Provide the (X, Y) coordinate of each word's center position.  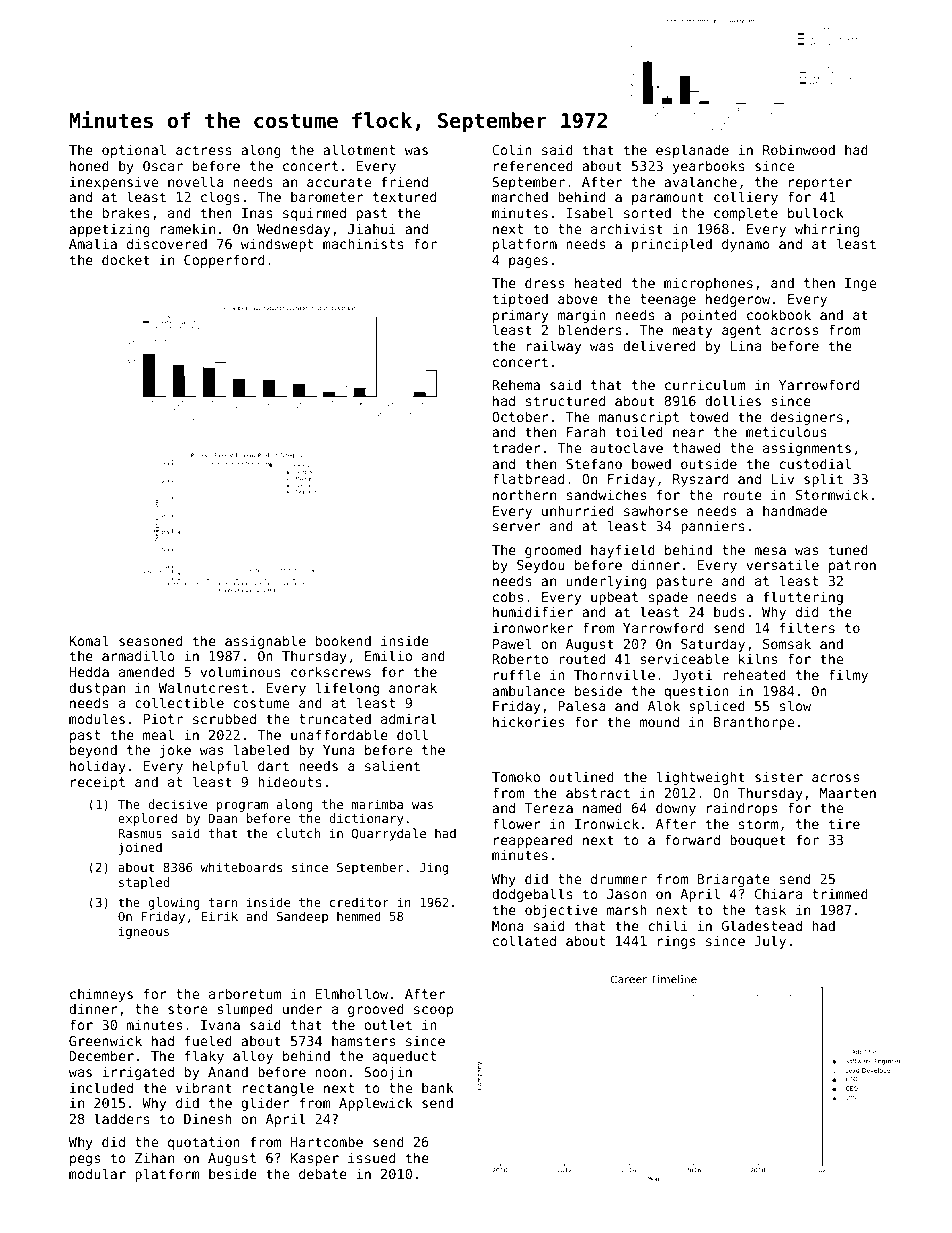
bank (438, 1087)
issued (371, 1157)
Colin (512, 149)
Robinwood (799, 149)
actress (204, 150)
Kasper (315, 1159)
